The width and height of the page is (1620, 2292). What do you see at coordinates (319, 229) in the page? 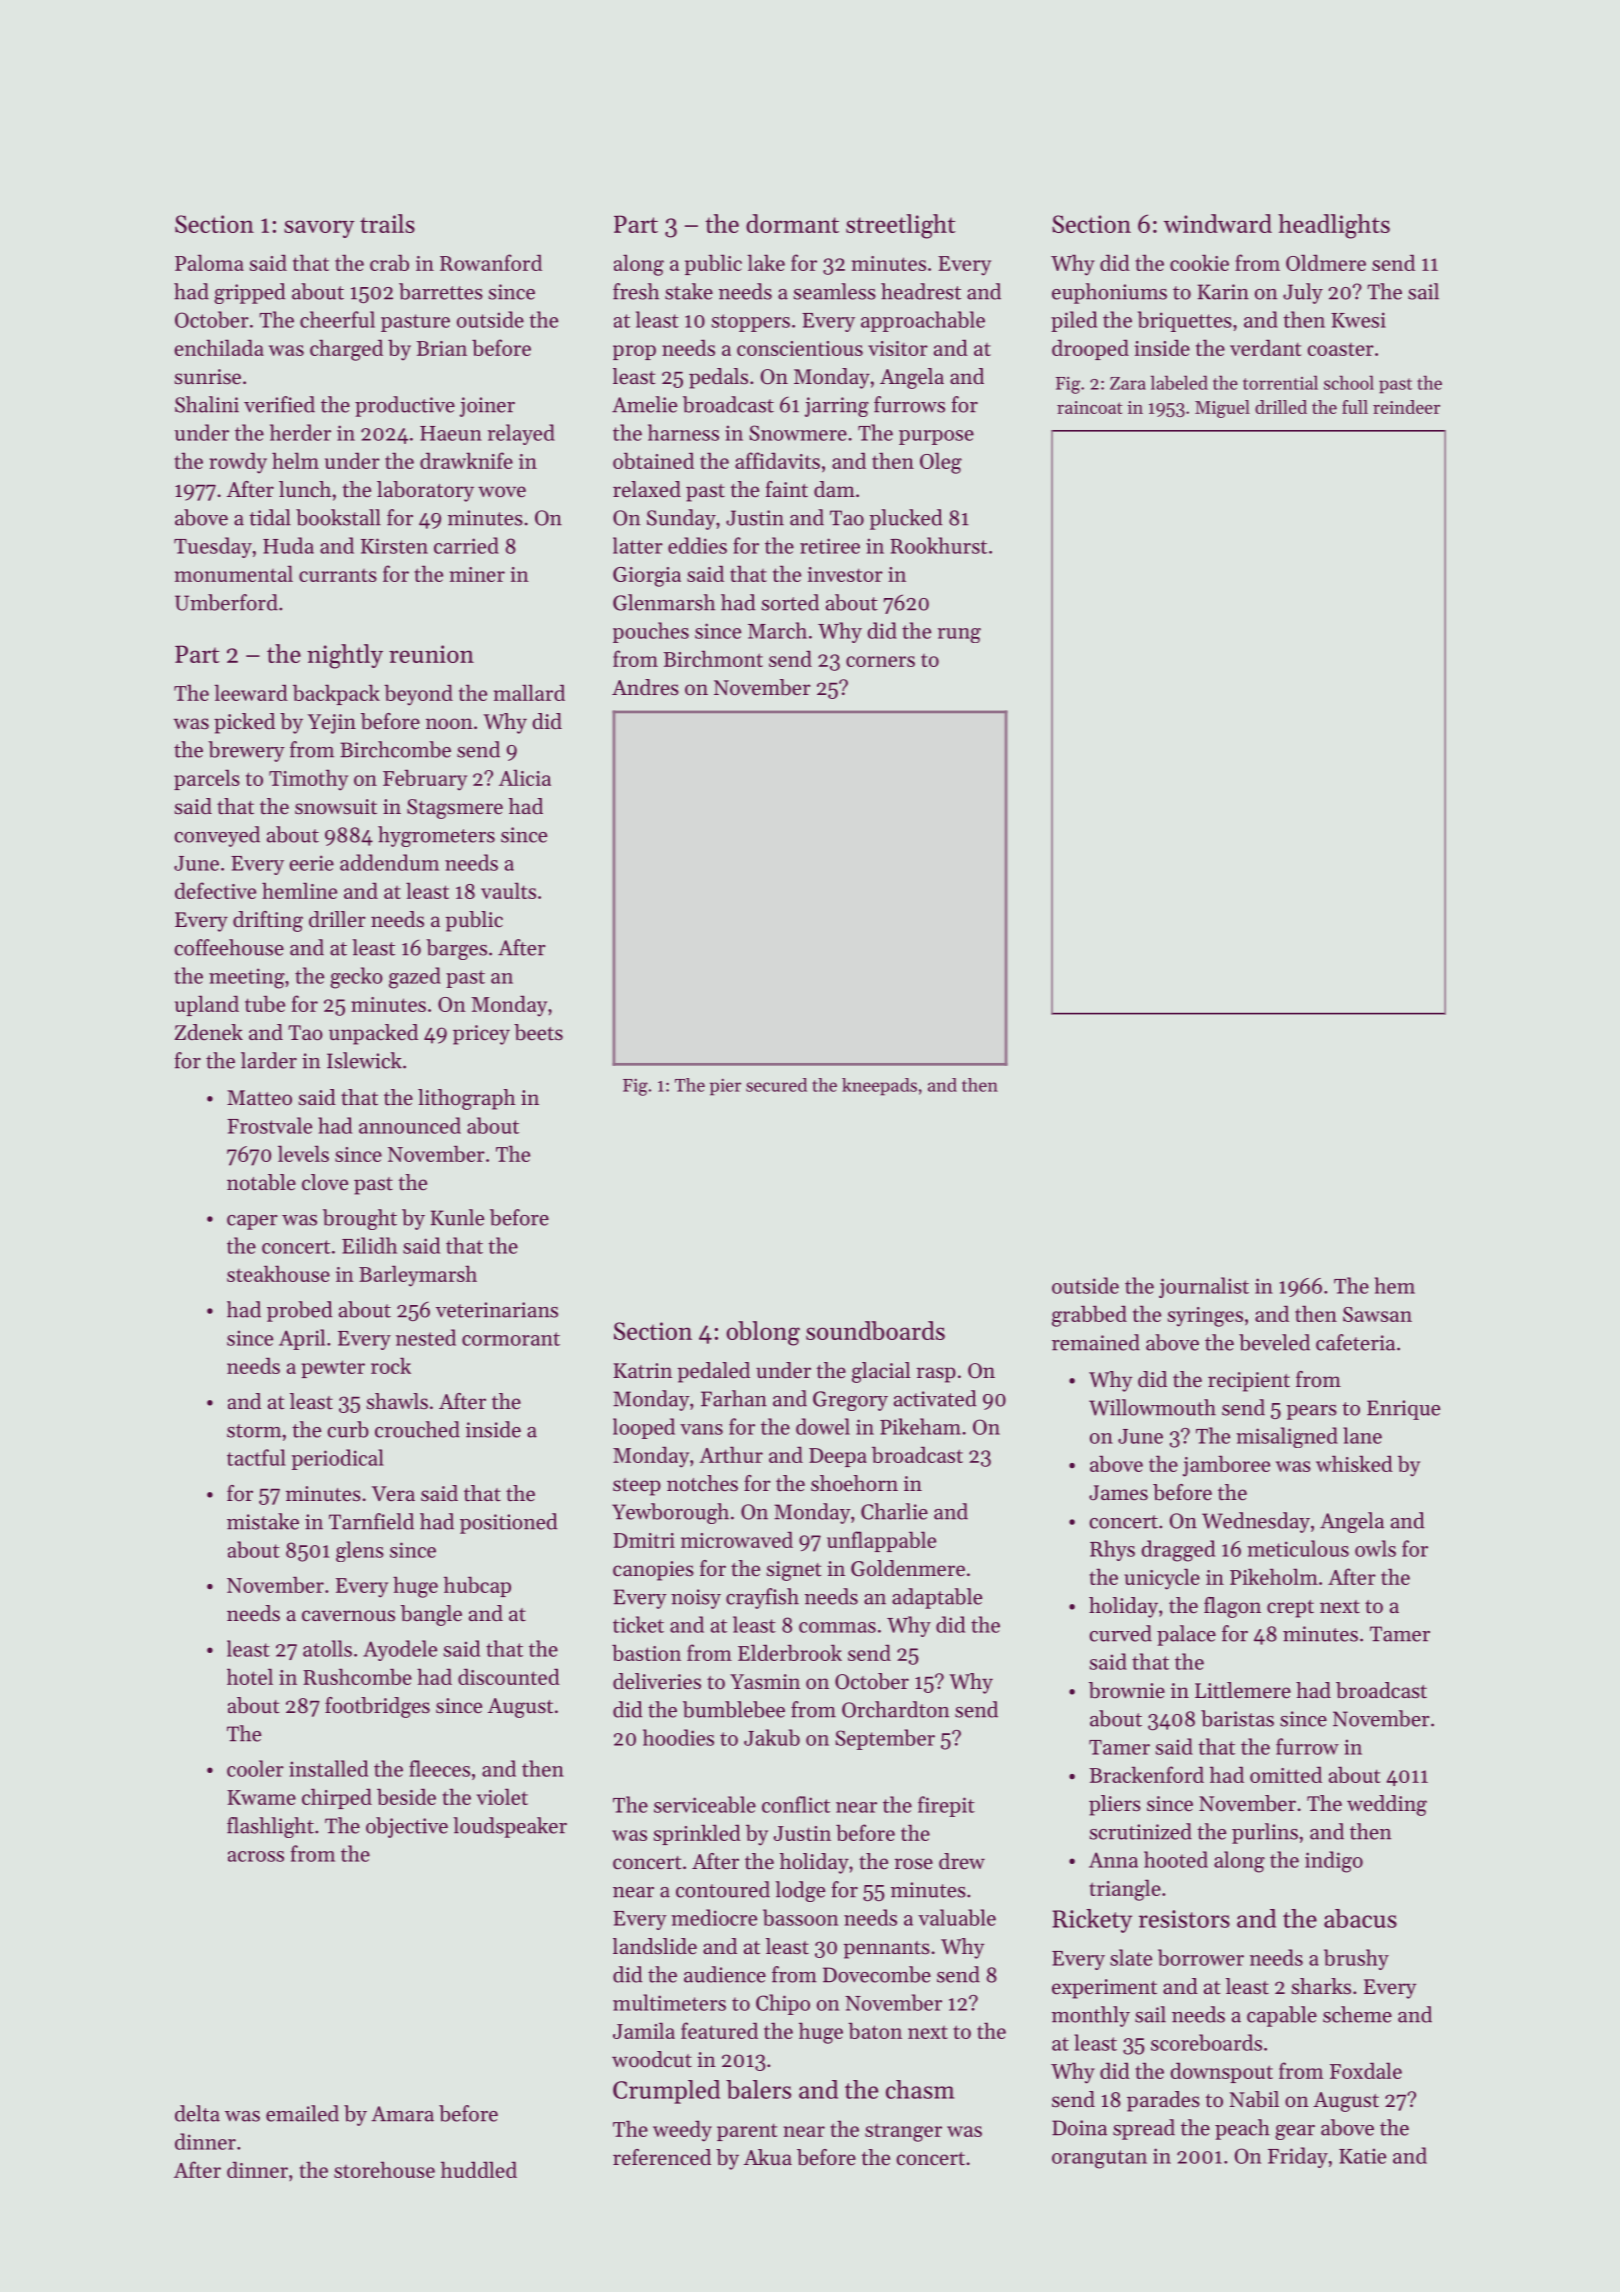
I see `savory` at bounding box center [319, 229].
